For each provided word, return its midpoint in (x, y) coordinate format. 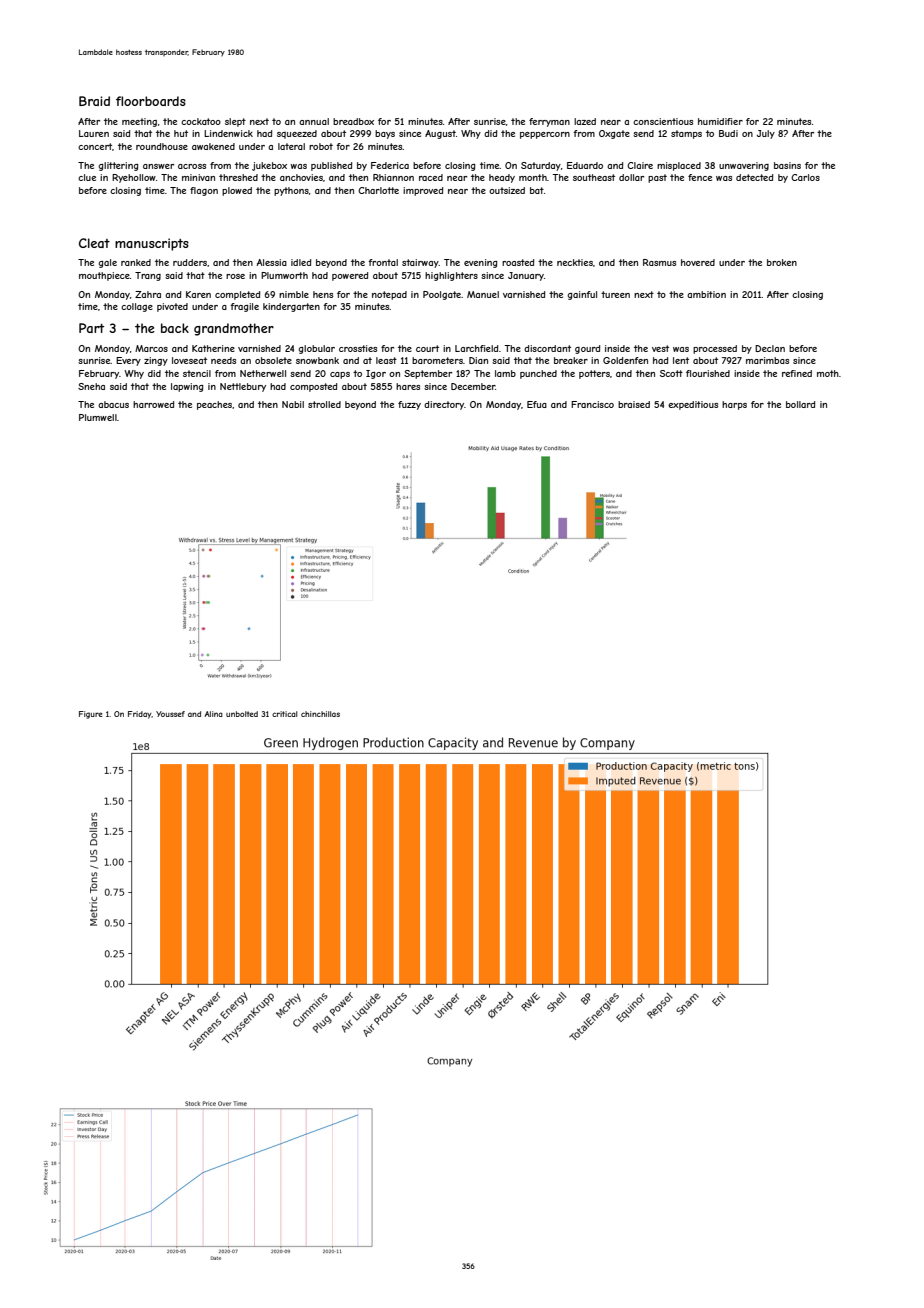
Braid (94, 101)
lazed (585, 121)
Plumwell (98, 417)
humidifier (720, 121)
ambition (706, 294)
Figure (91, 715)
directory (444, 405)
